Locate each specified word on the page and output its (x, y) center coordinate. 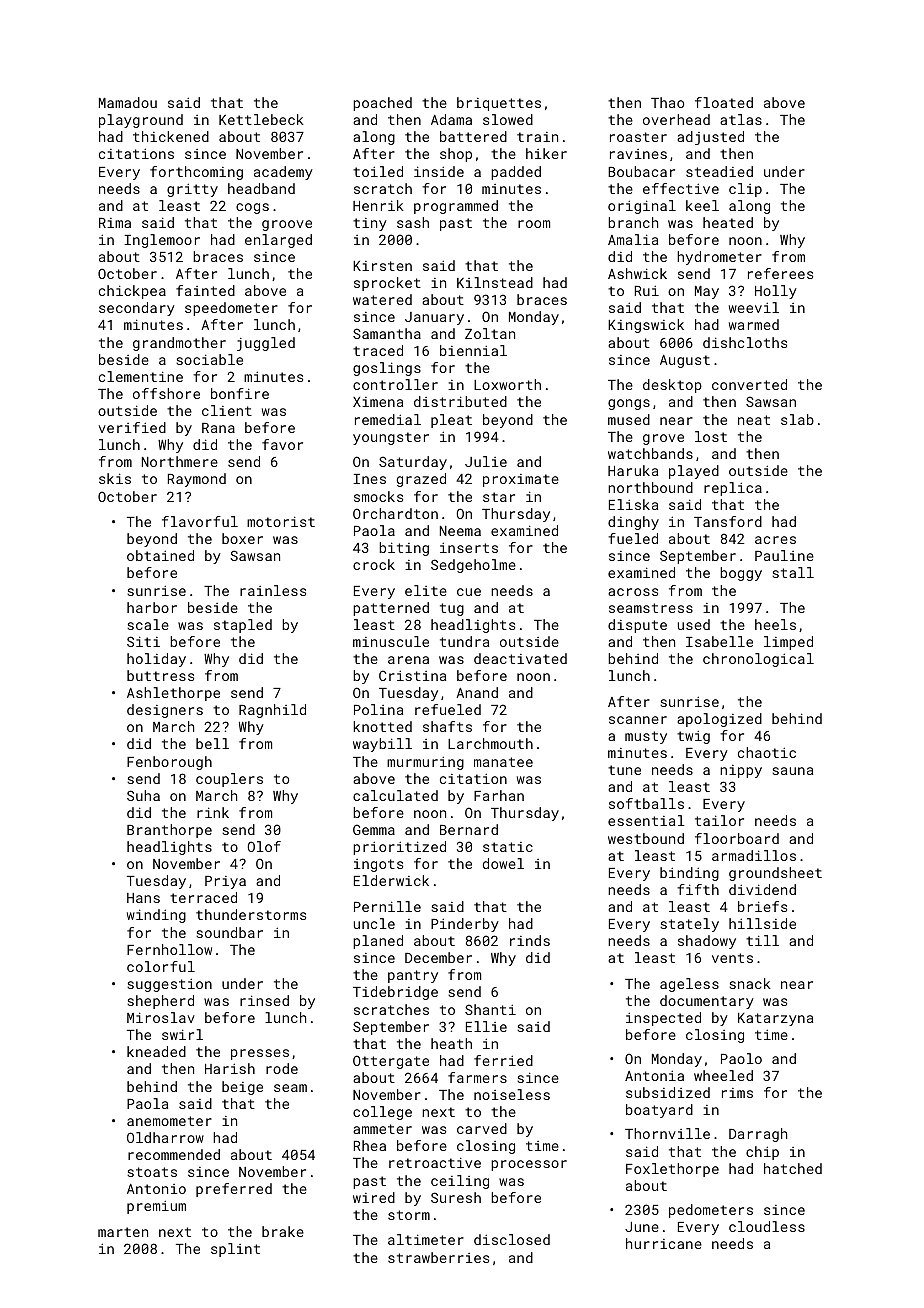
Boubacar (641, 171)
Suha (143, 795)
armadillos (754, 855)
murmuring (425, 763)
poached (382, 104)
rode (282, 1068)
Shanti (490, 1009)
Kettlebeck (261, 119)
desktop (672, 386)
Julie (486, 461)
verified (132, 427)
